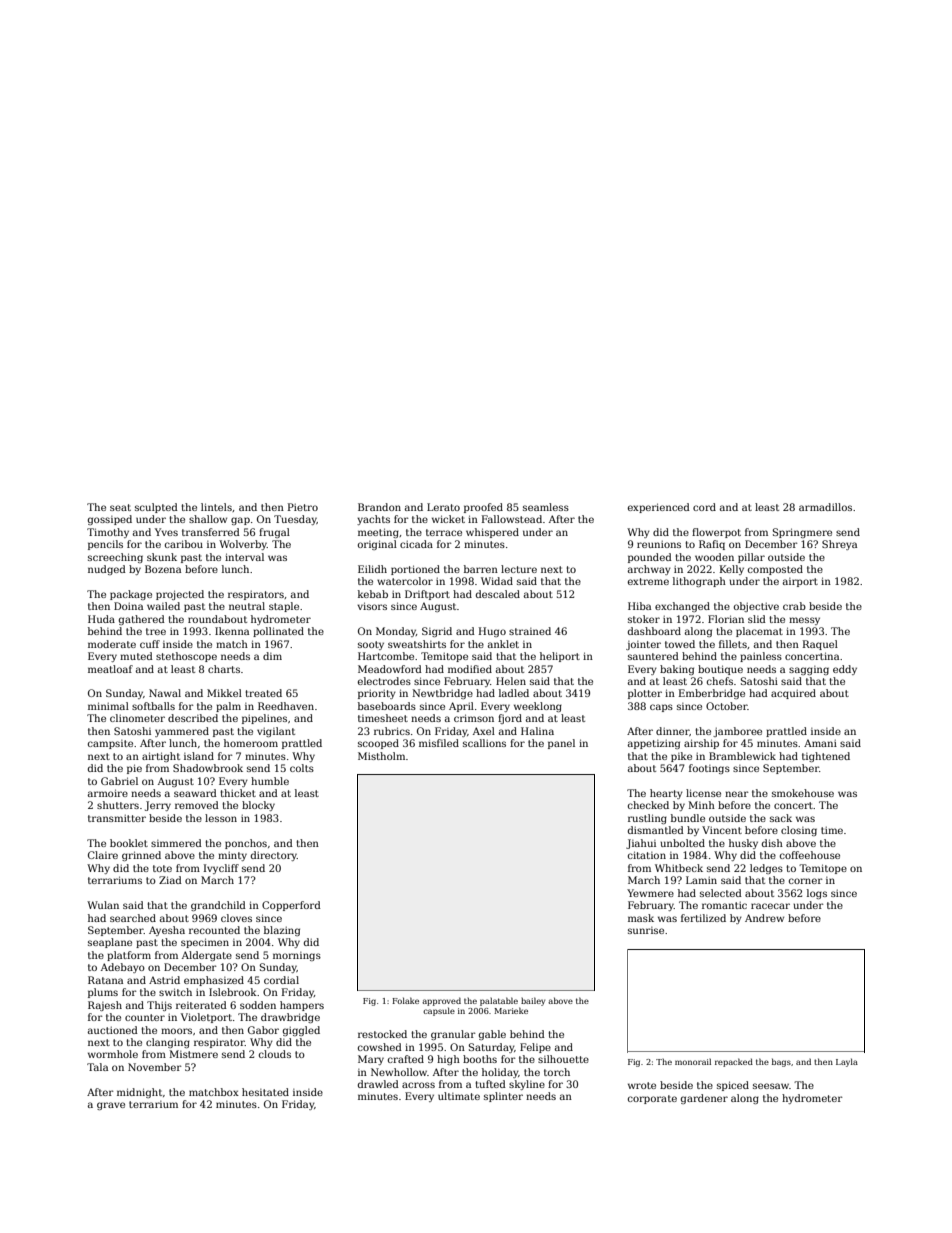 This screenshot has height=1233, width=952. Describe the element at coordinates (703, 918) in the screenshot. I see `fertilized` at that location.
